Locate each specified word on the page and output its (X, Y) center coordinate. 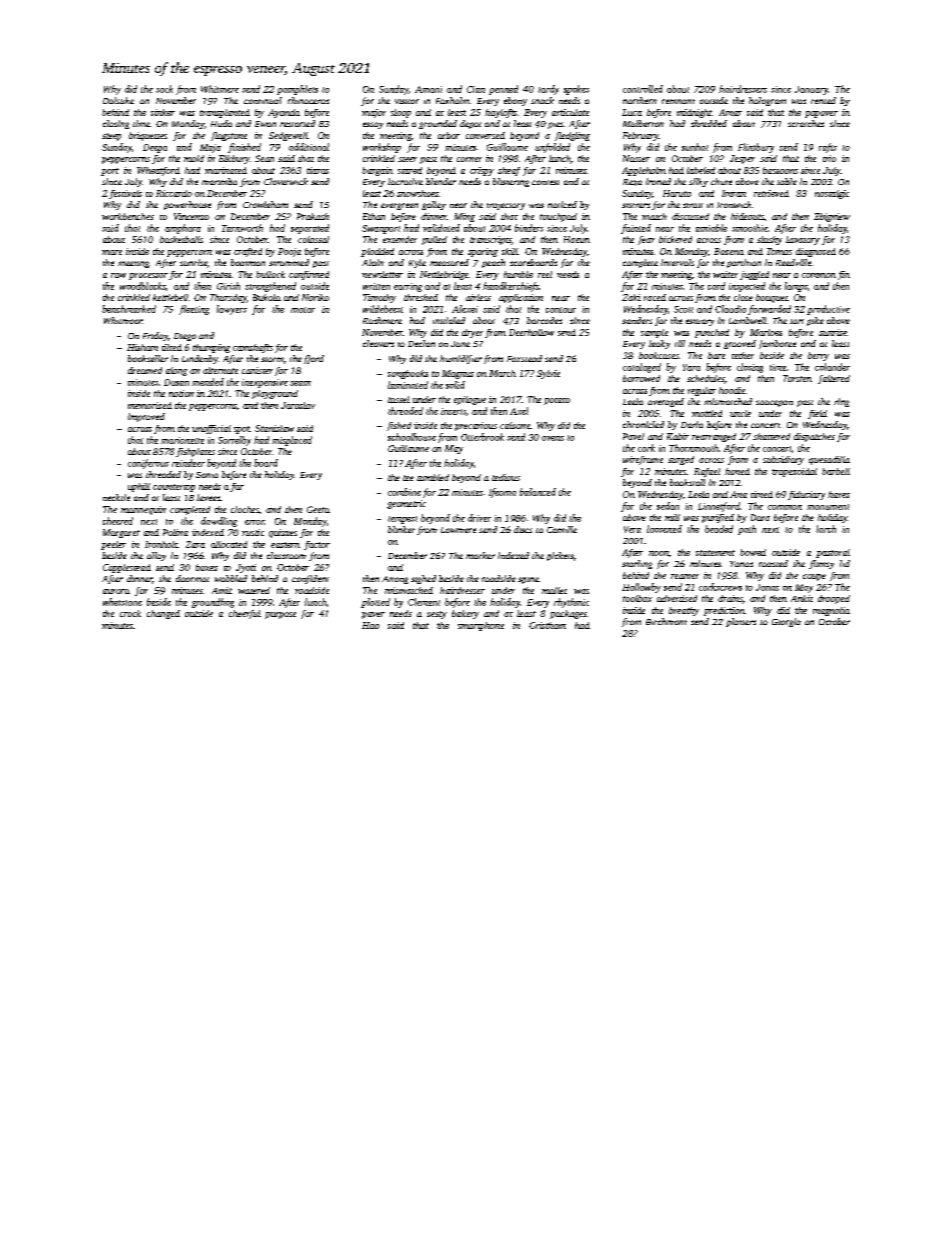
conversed (485, 135)
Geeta (318, 509)
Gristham (547, 625)
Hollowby (641, 588)
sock (164, 89)
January (811, 90)
